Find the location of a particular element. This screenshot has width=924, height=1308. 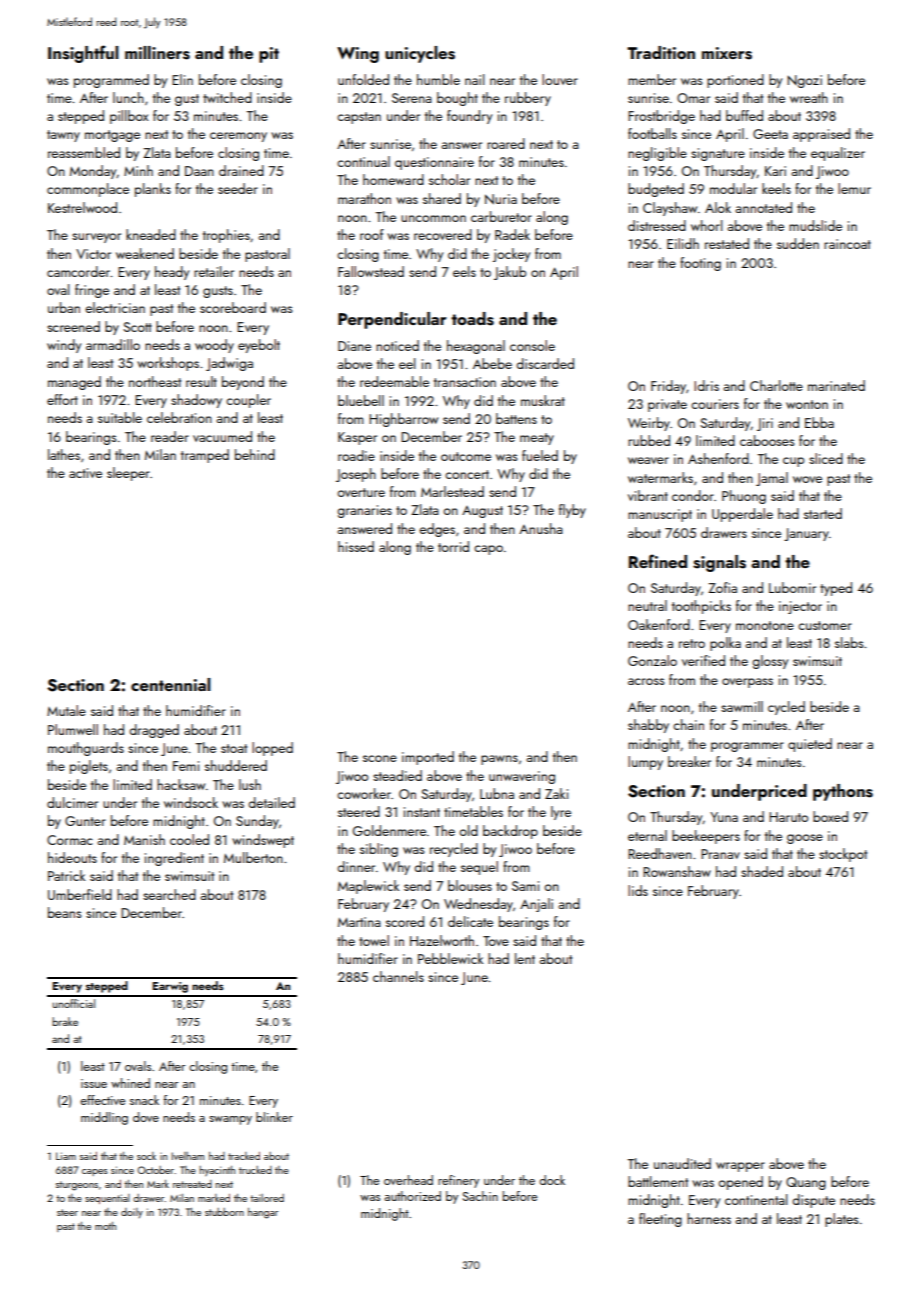

Oakenford is located at coordinates (659, 624).
